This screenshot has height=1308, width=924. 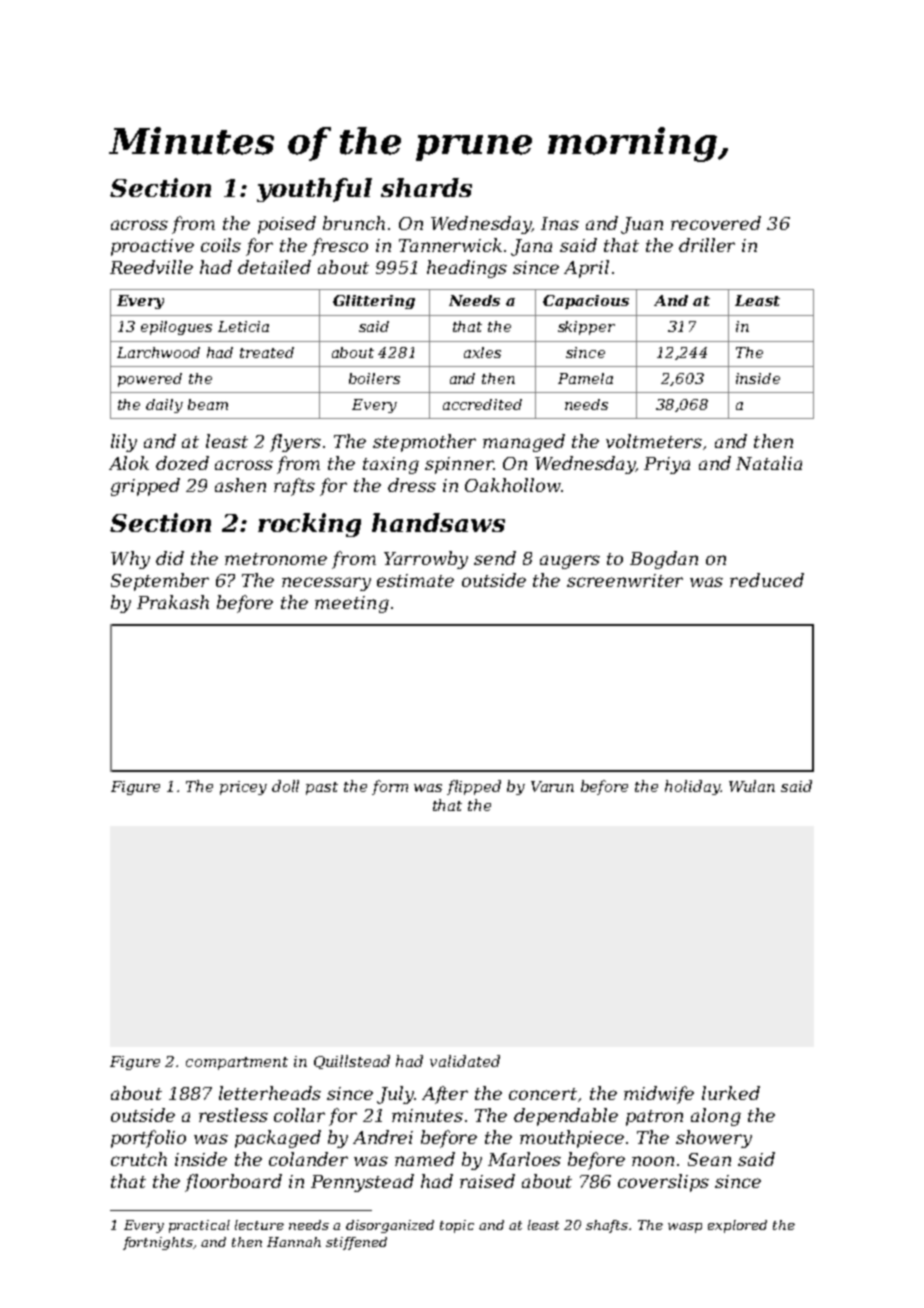 I want to click on Oakhollow, so click(x=513, y=485).
